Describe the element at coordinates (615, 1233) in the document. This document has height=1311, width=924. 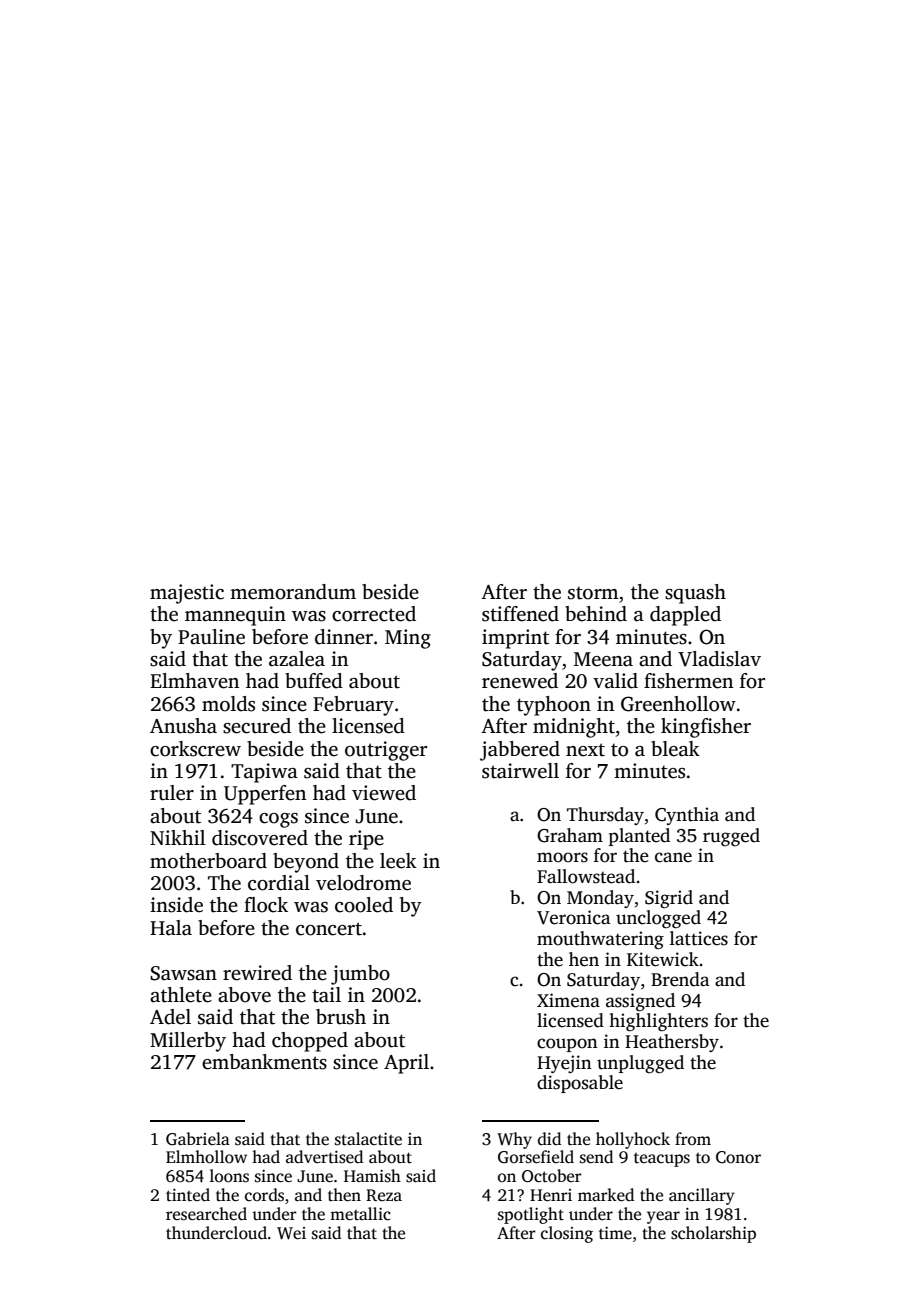
I see `time` at that location.
